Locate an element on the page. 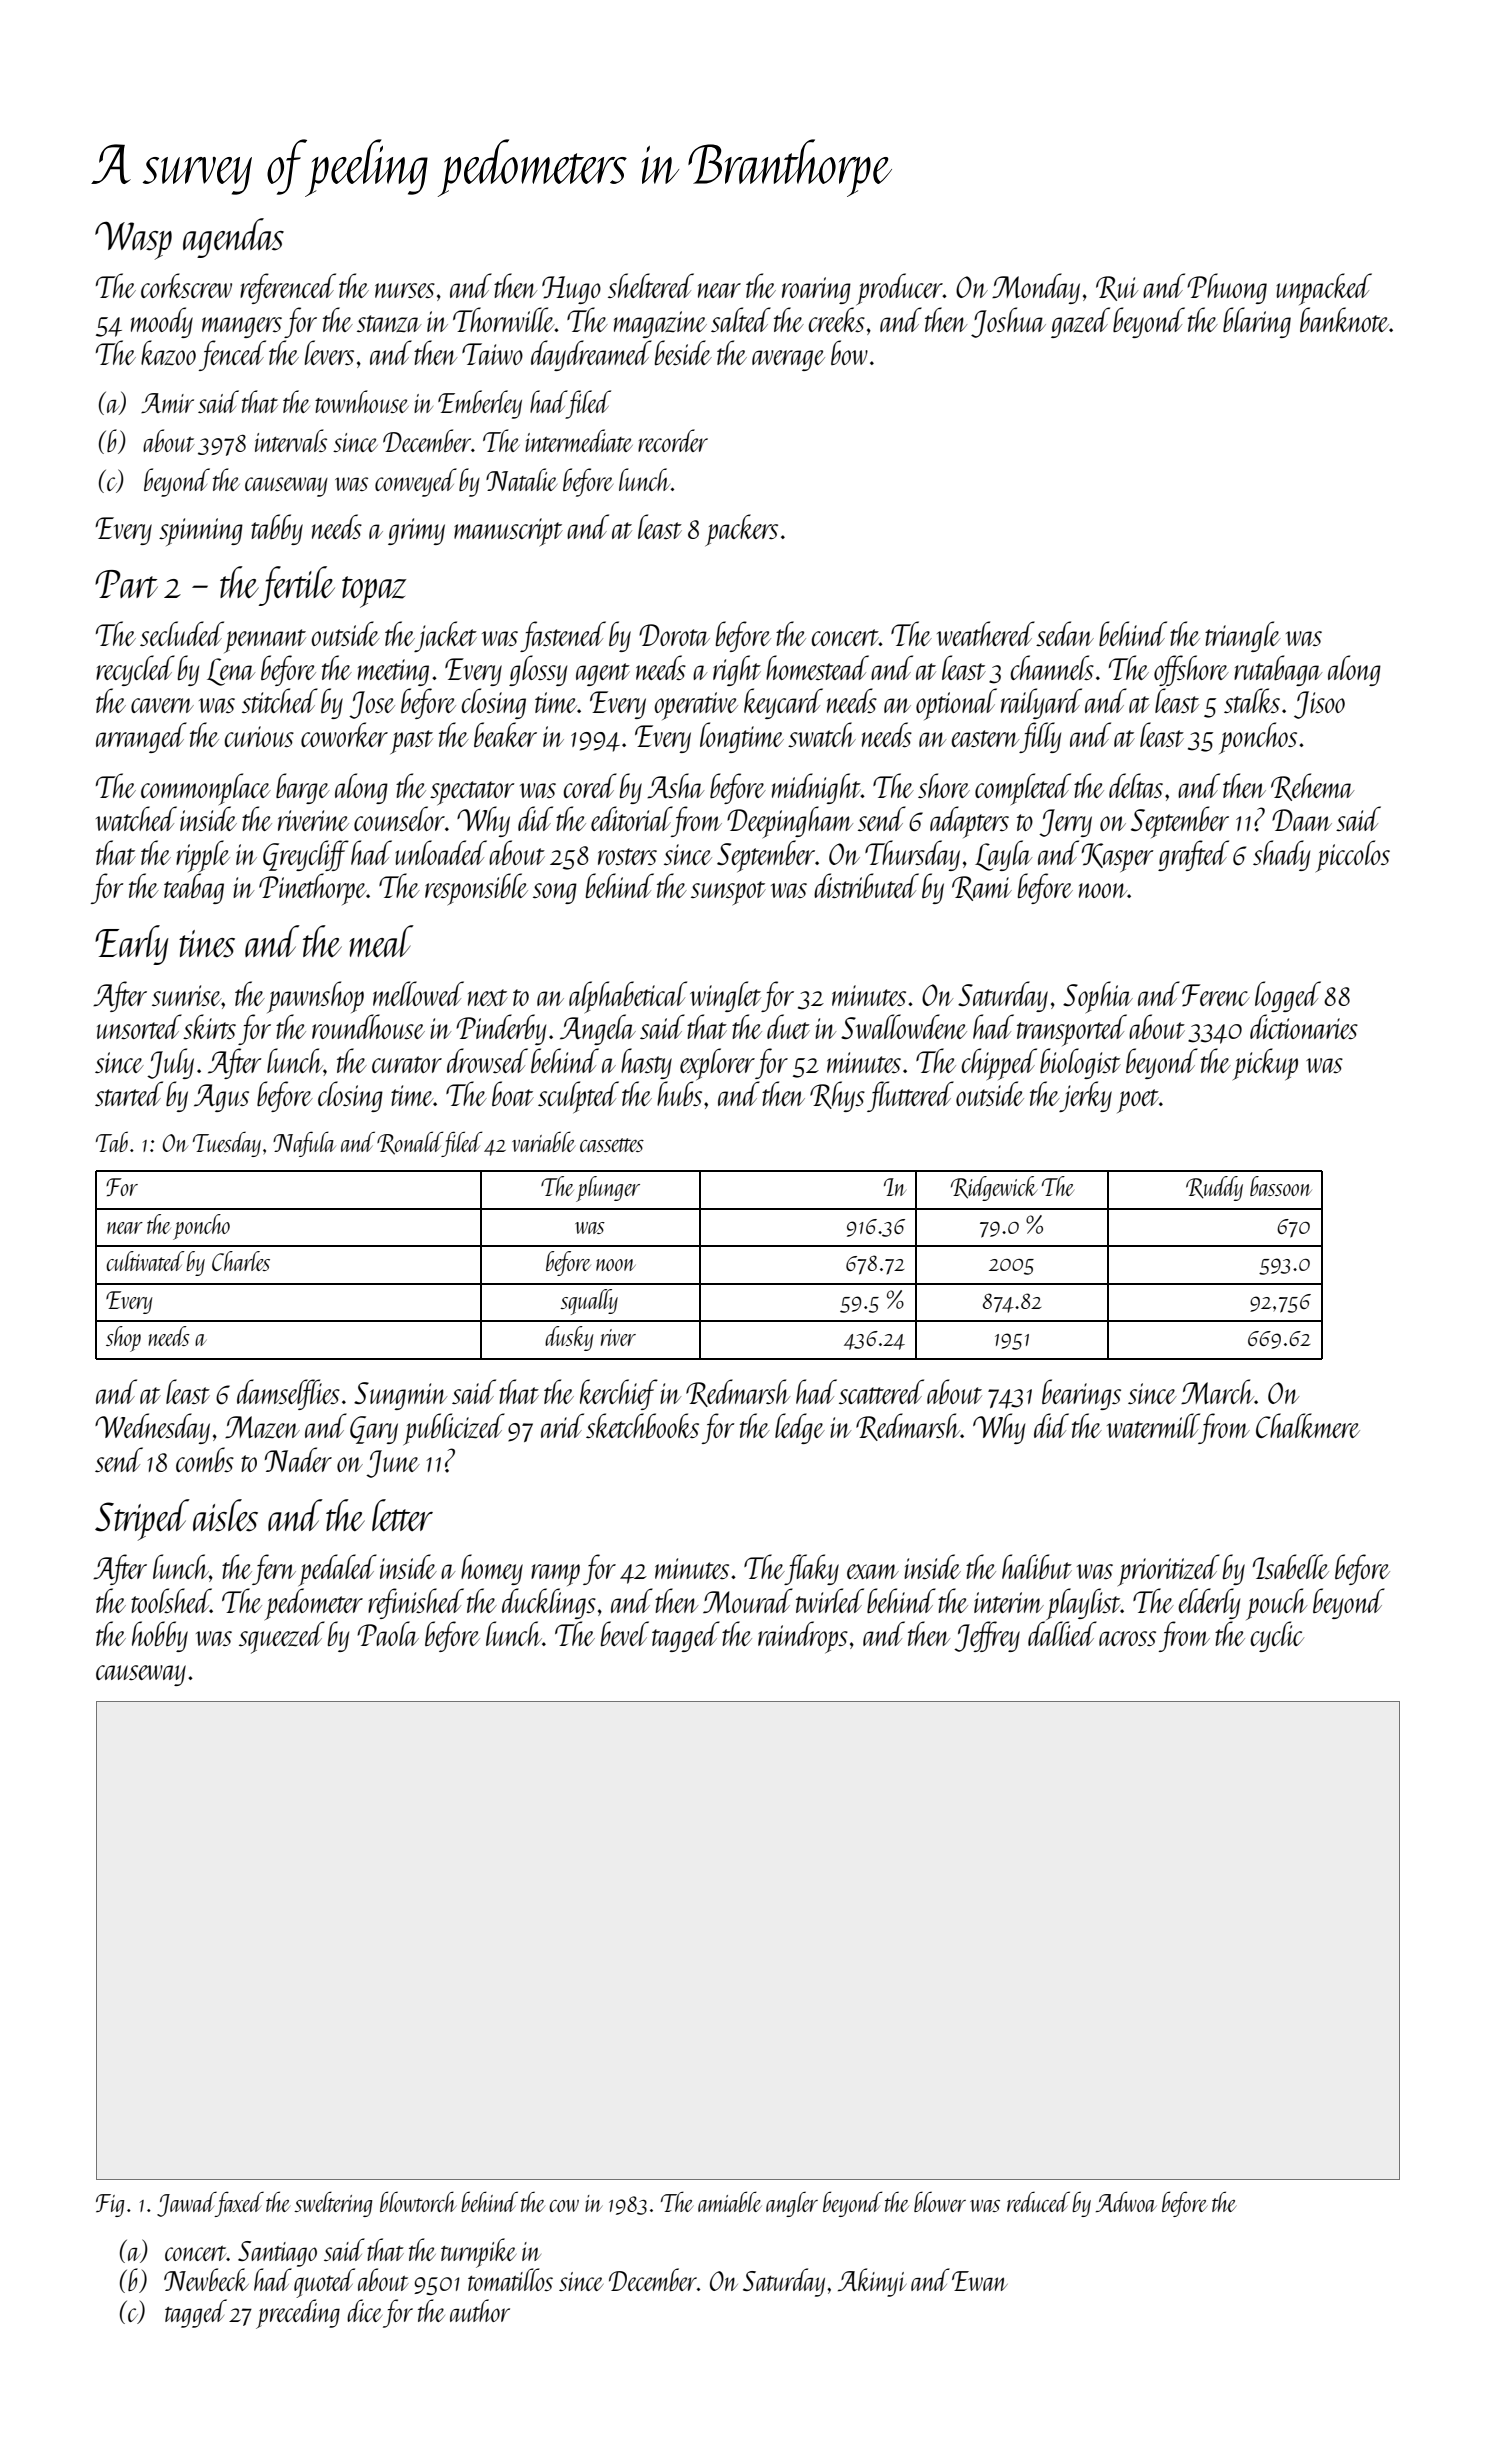 This image has width=1496, height=2464. Chalkmere is located at coordinates (1308, 1425).
